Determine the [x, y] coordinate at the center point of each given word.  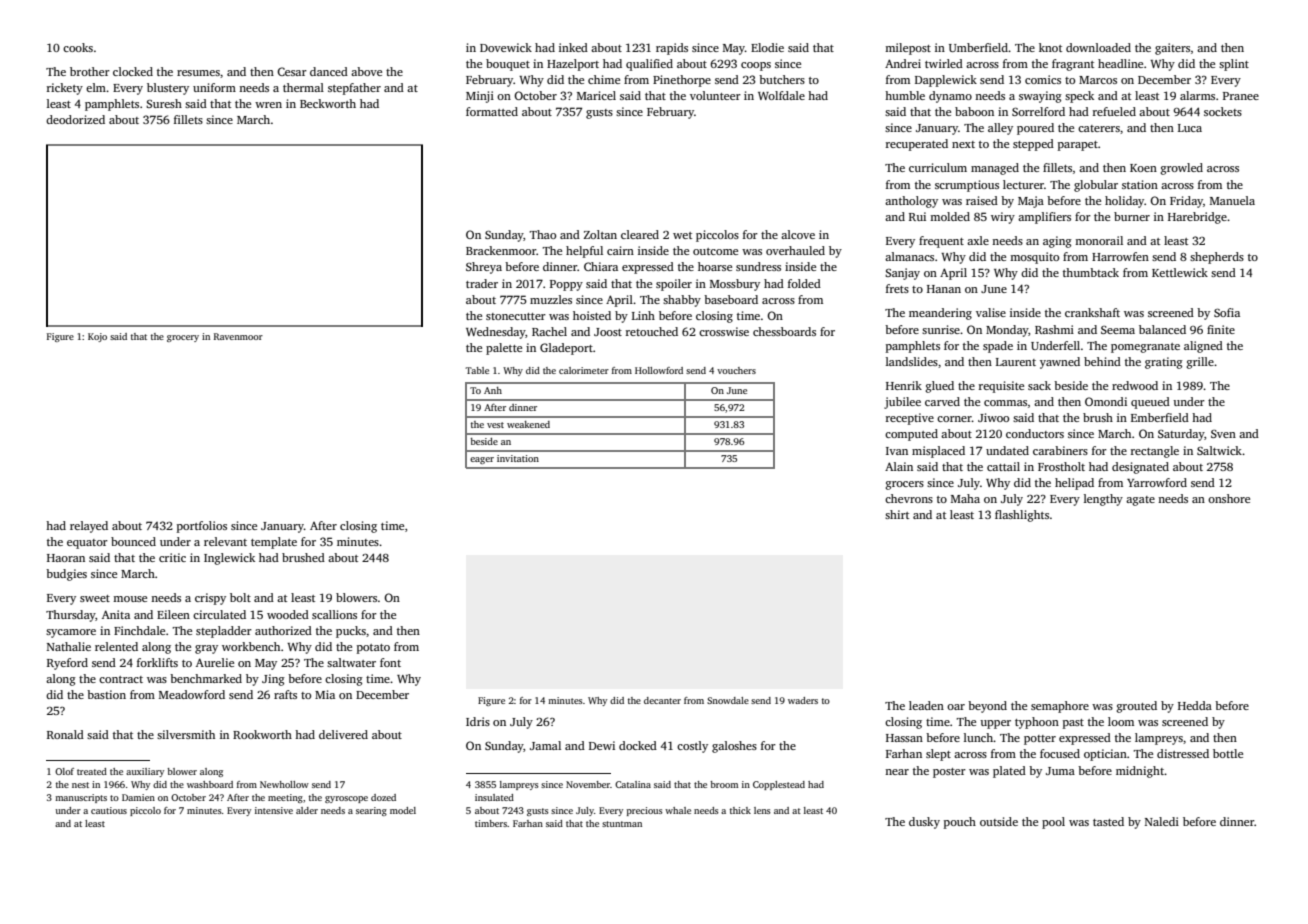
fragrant [1073, 65]
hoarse [715, 266]
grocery [183, 338]
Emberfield [1160, 417]
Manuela [1232, 200]
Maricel [596, 95]
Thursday [70, 616]
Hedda [1195, 705]
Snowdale [728, 700]
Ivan [897, 451]
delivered [343, 734]
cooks [78, 47]
